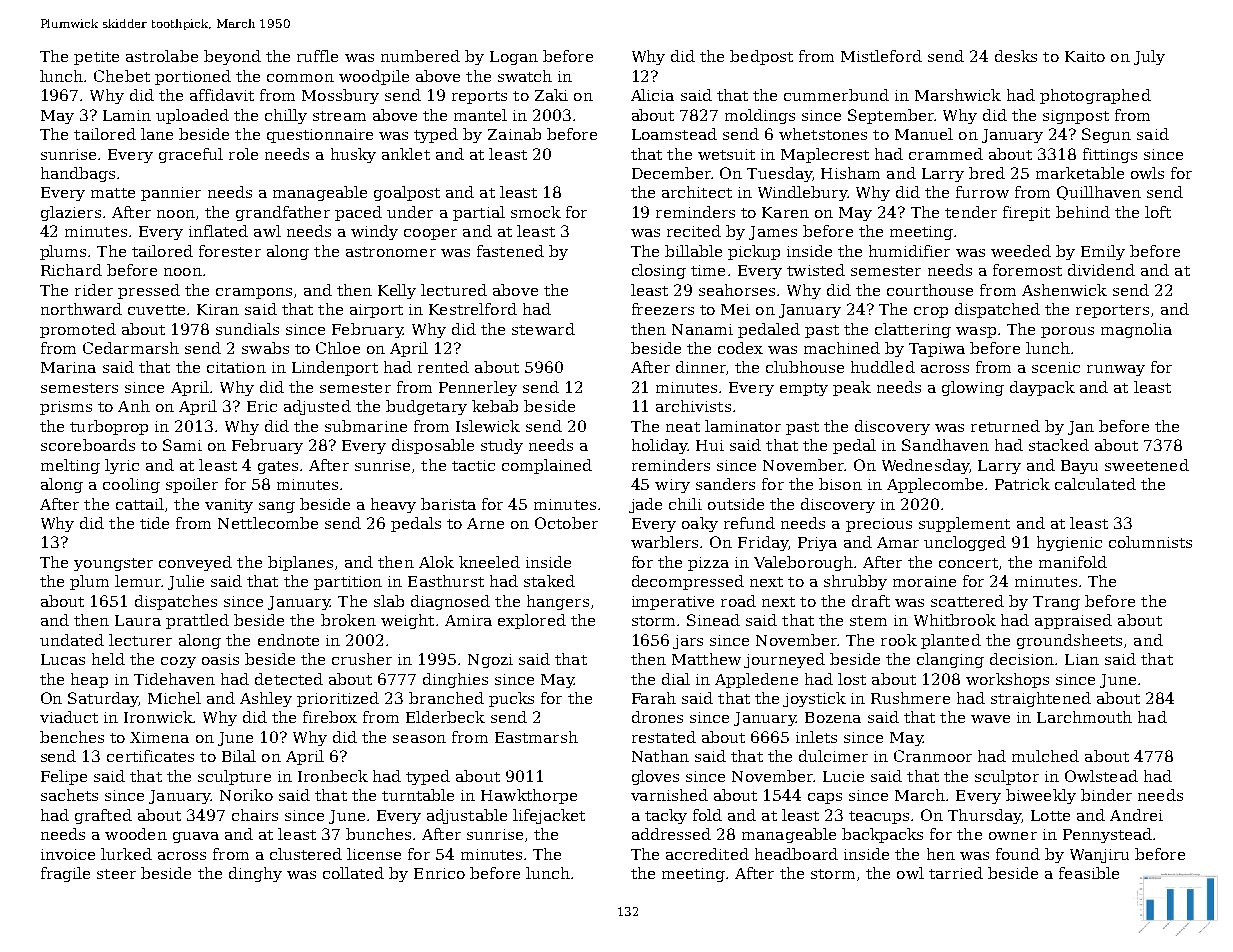  What do you see at coordinates (265, 348) in the image?
I see `swabs` at bounding box center [265, 348].
